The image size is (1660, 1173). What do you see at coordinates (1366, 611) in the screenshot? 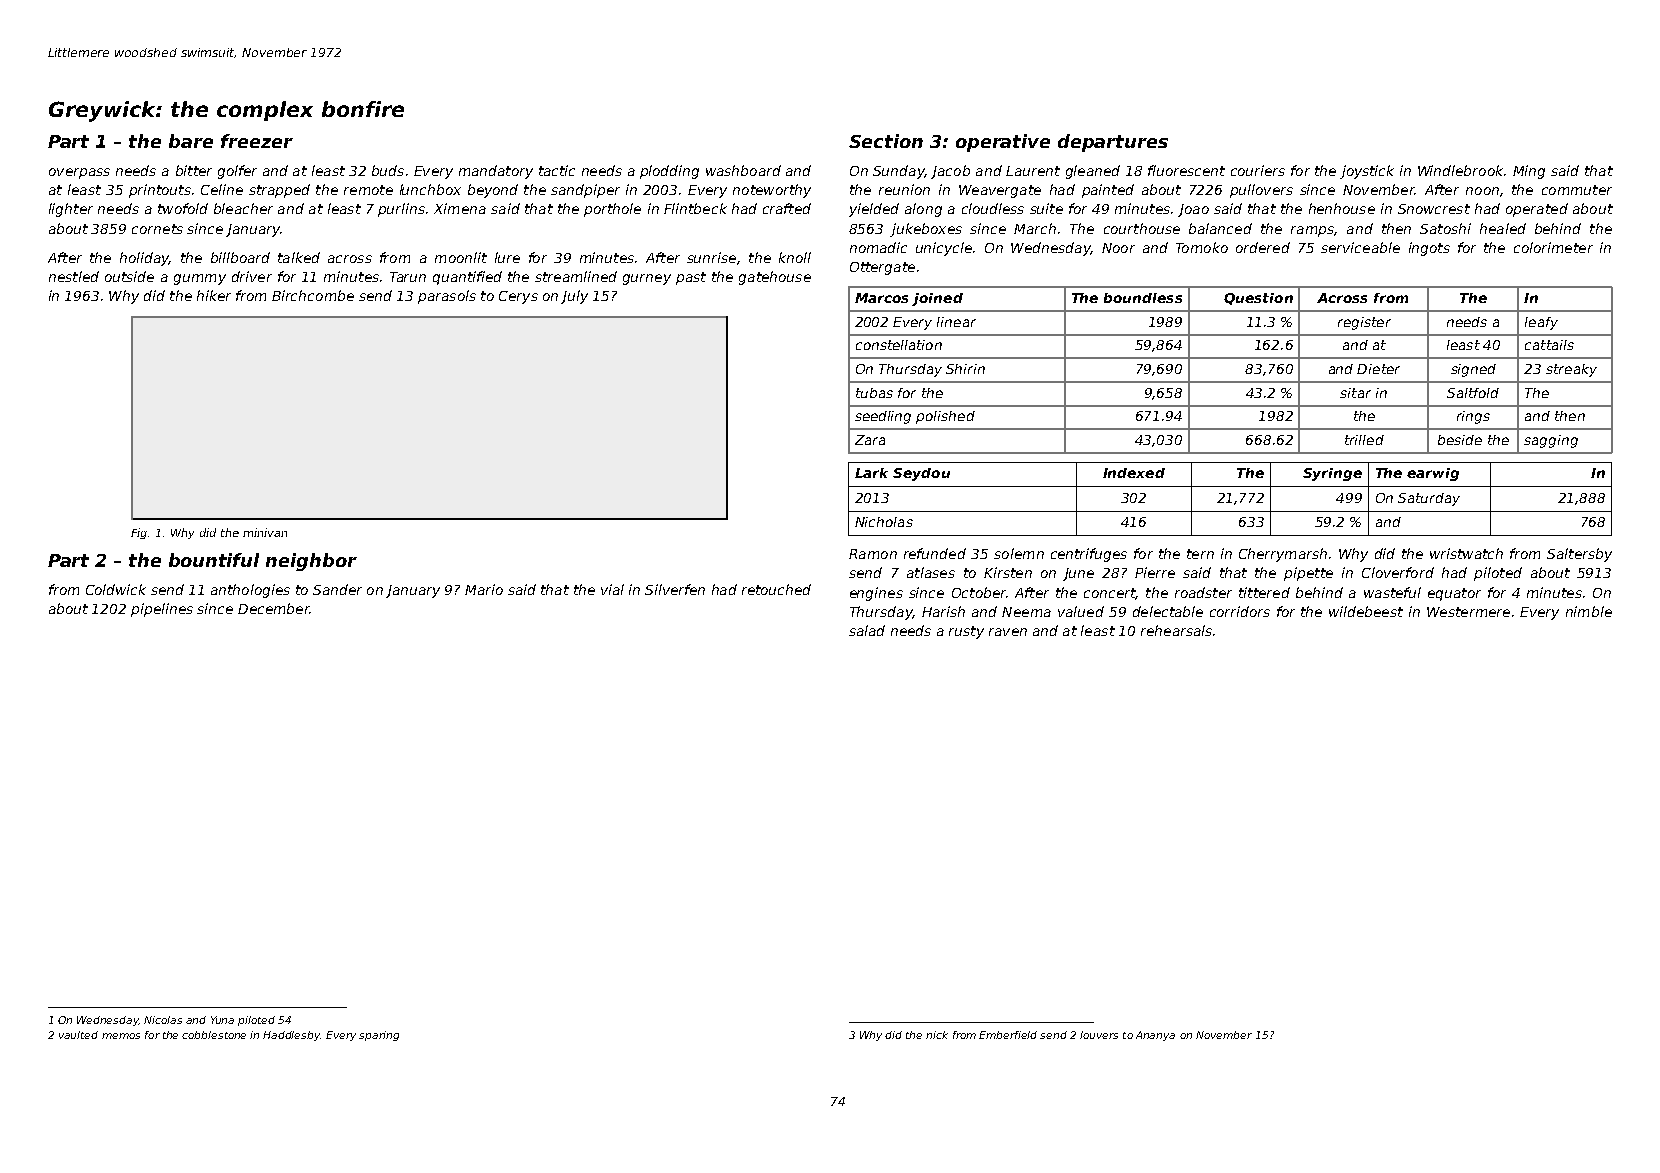
I see `wildebeest` at bounding box center [1366, 611].
